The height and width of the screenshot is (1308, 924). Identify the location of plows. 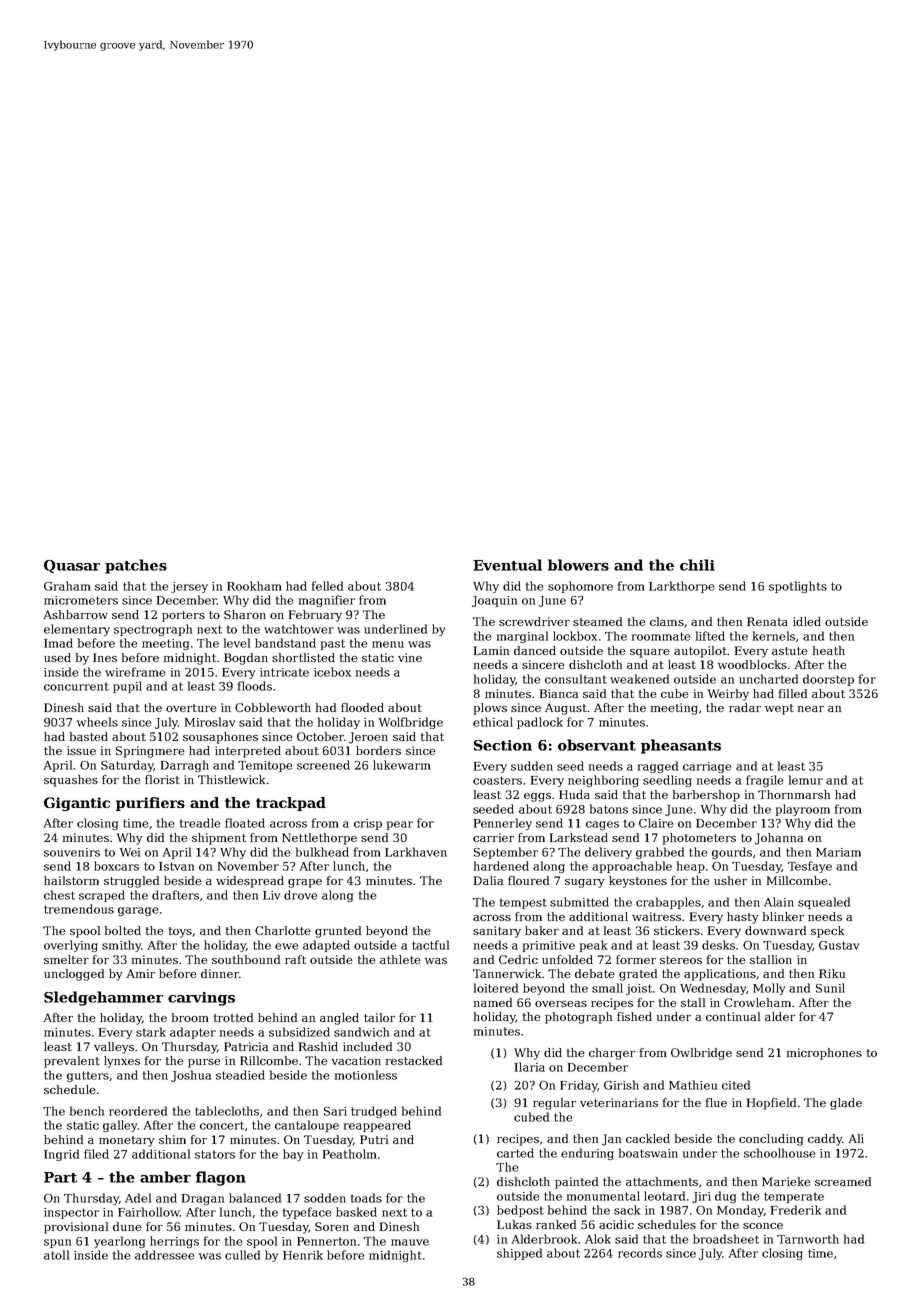
(490, 709).
